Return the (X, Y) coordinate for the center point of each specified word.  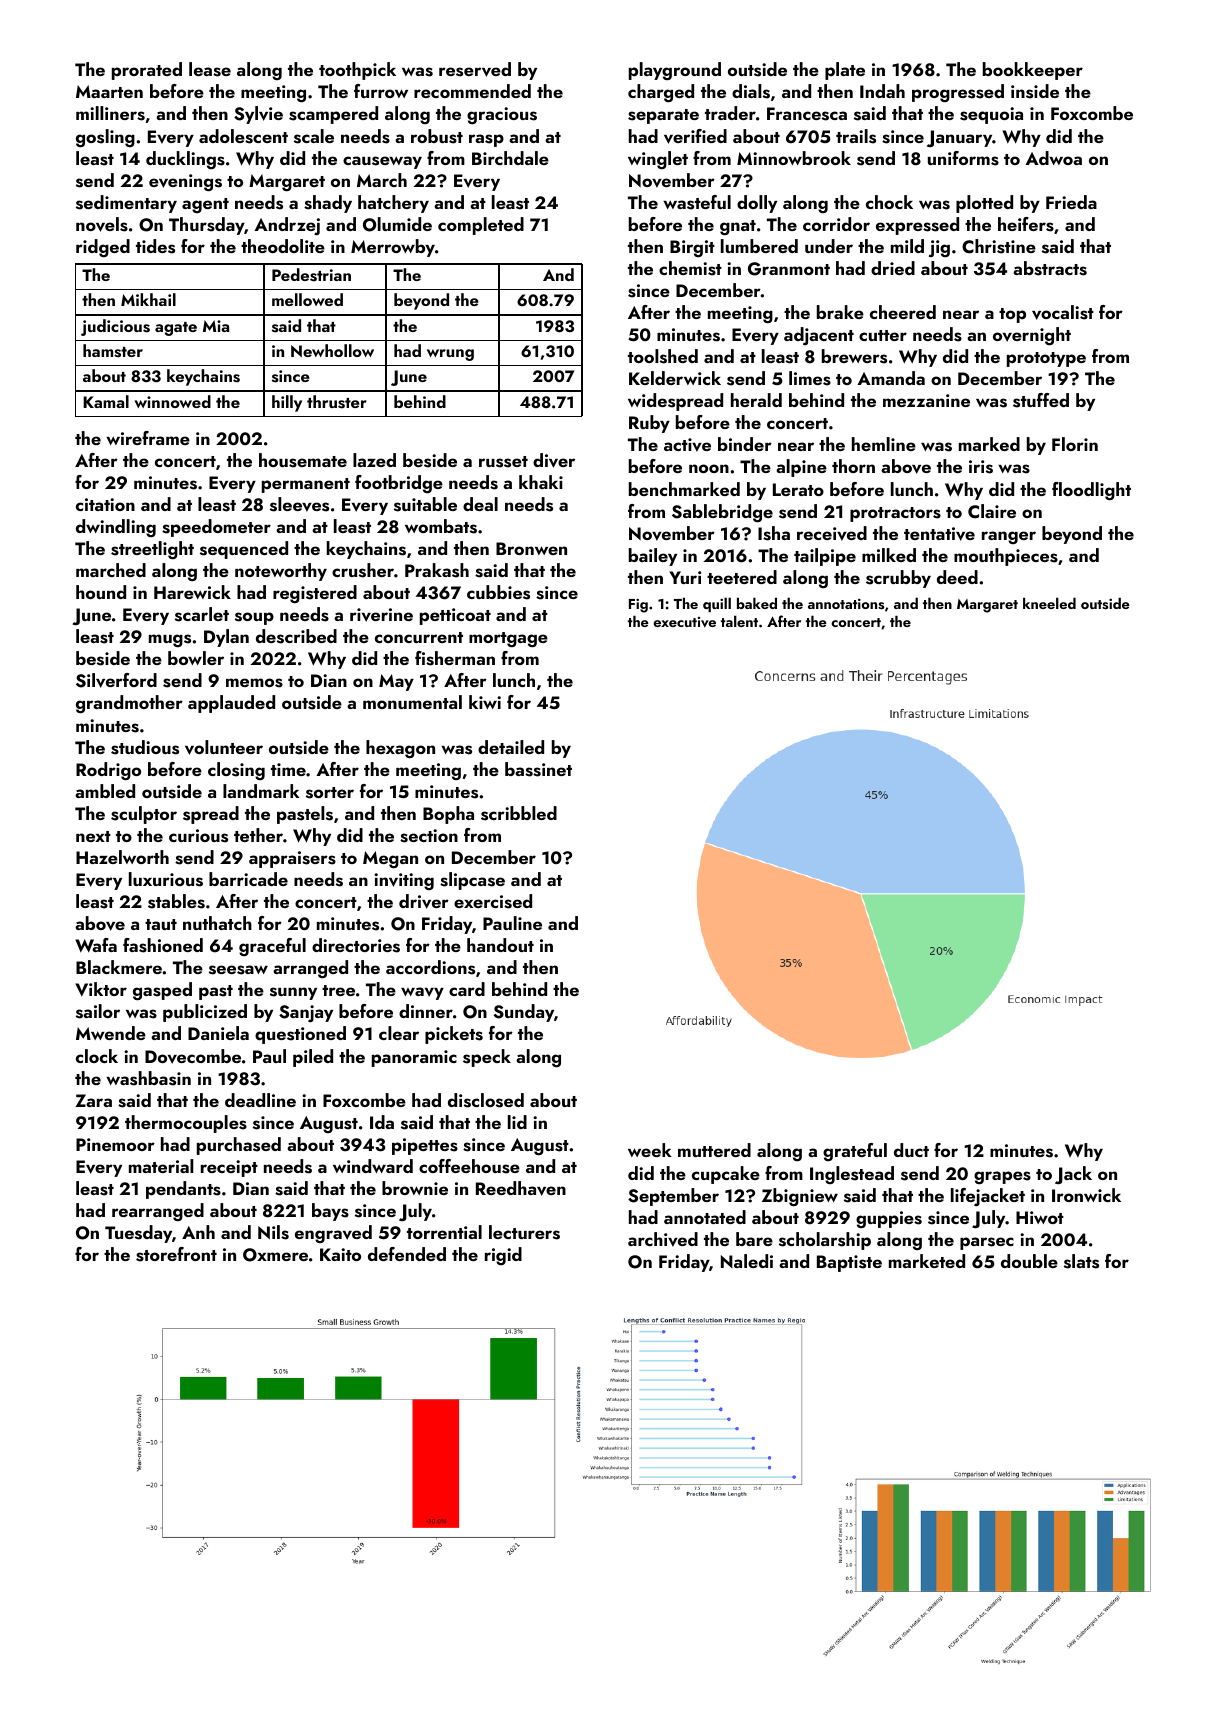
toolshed (663, 356)
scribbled (519, 813)
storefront (176, 1254)
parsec (987, 1243)
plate (845, 71)
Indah (882, 91)
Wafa (96, 945)
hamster (113, 351)
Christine (999, 246)
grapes (1002, 1177)
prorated (147, 71)
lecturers (524, 1232)
